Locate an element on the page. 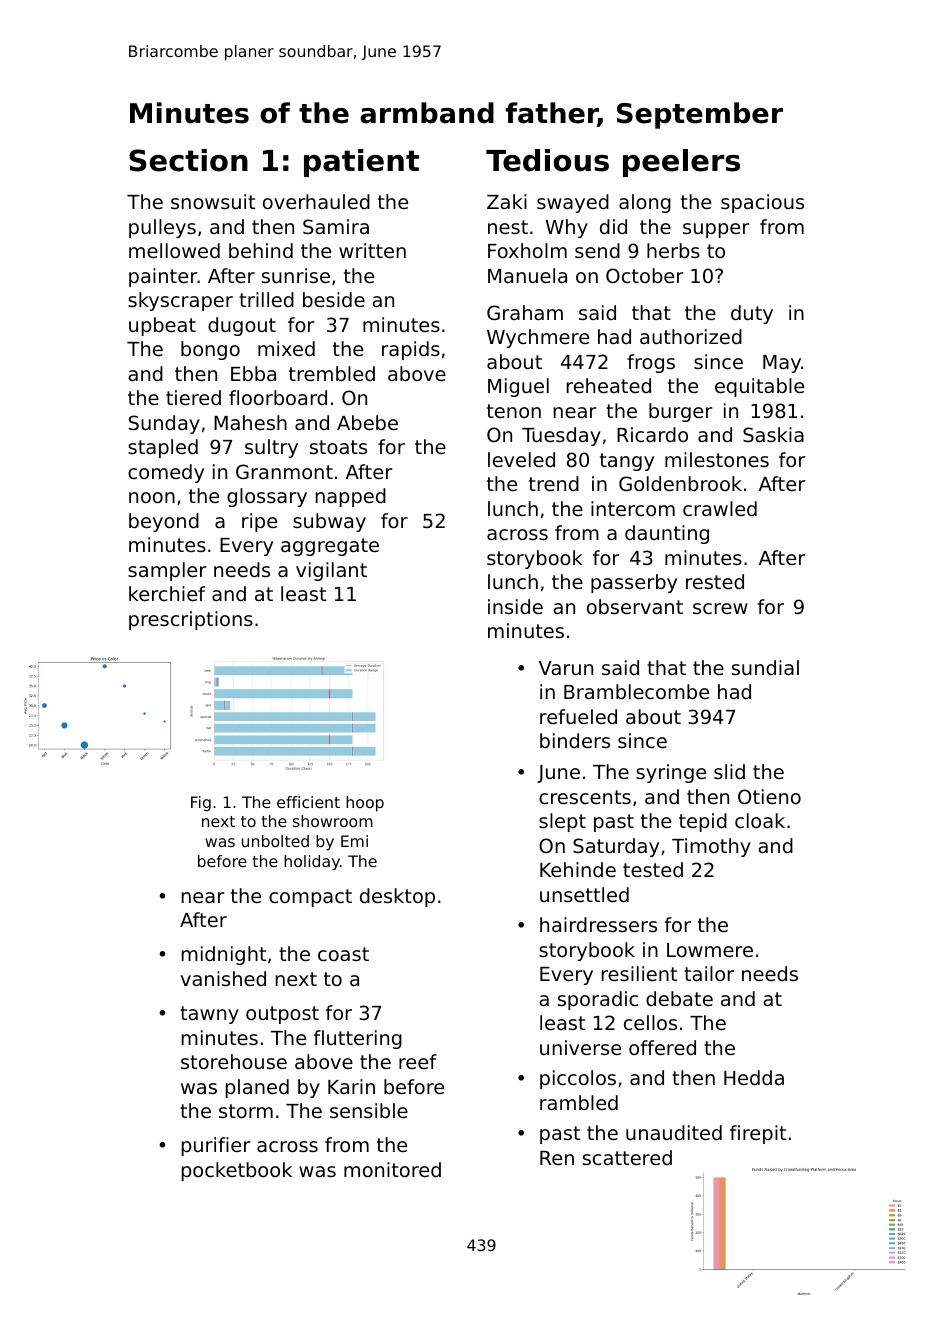 The image size is (933, 1323). vigilant is located at coordinates (331, 571).
